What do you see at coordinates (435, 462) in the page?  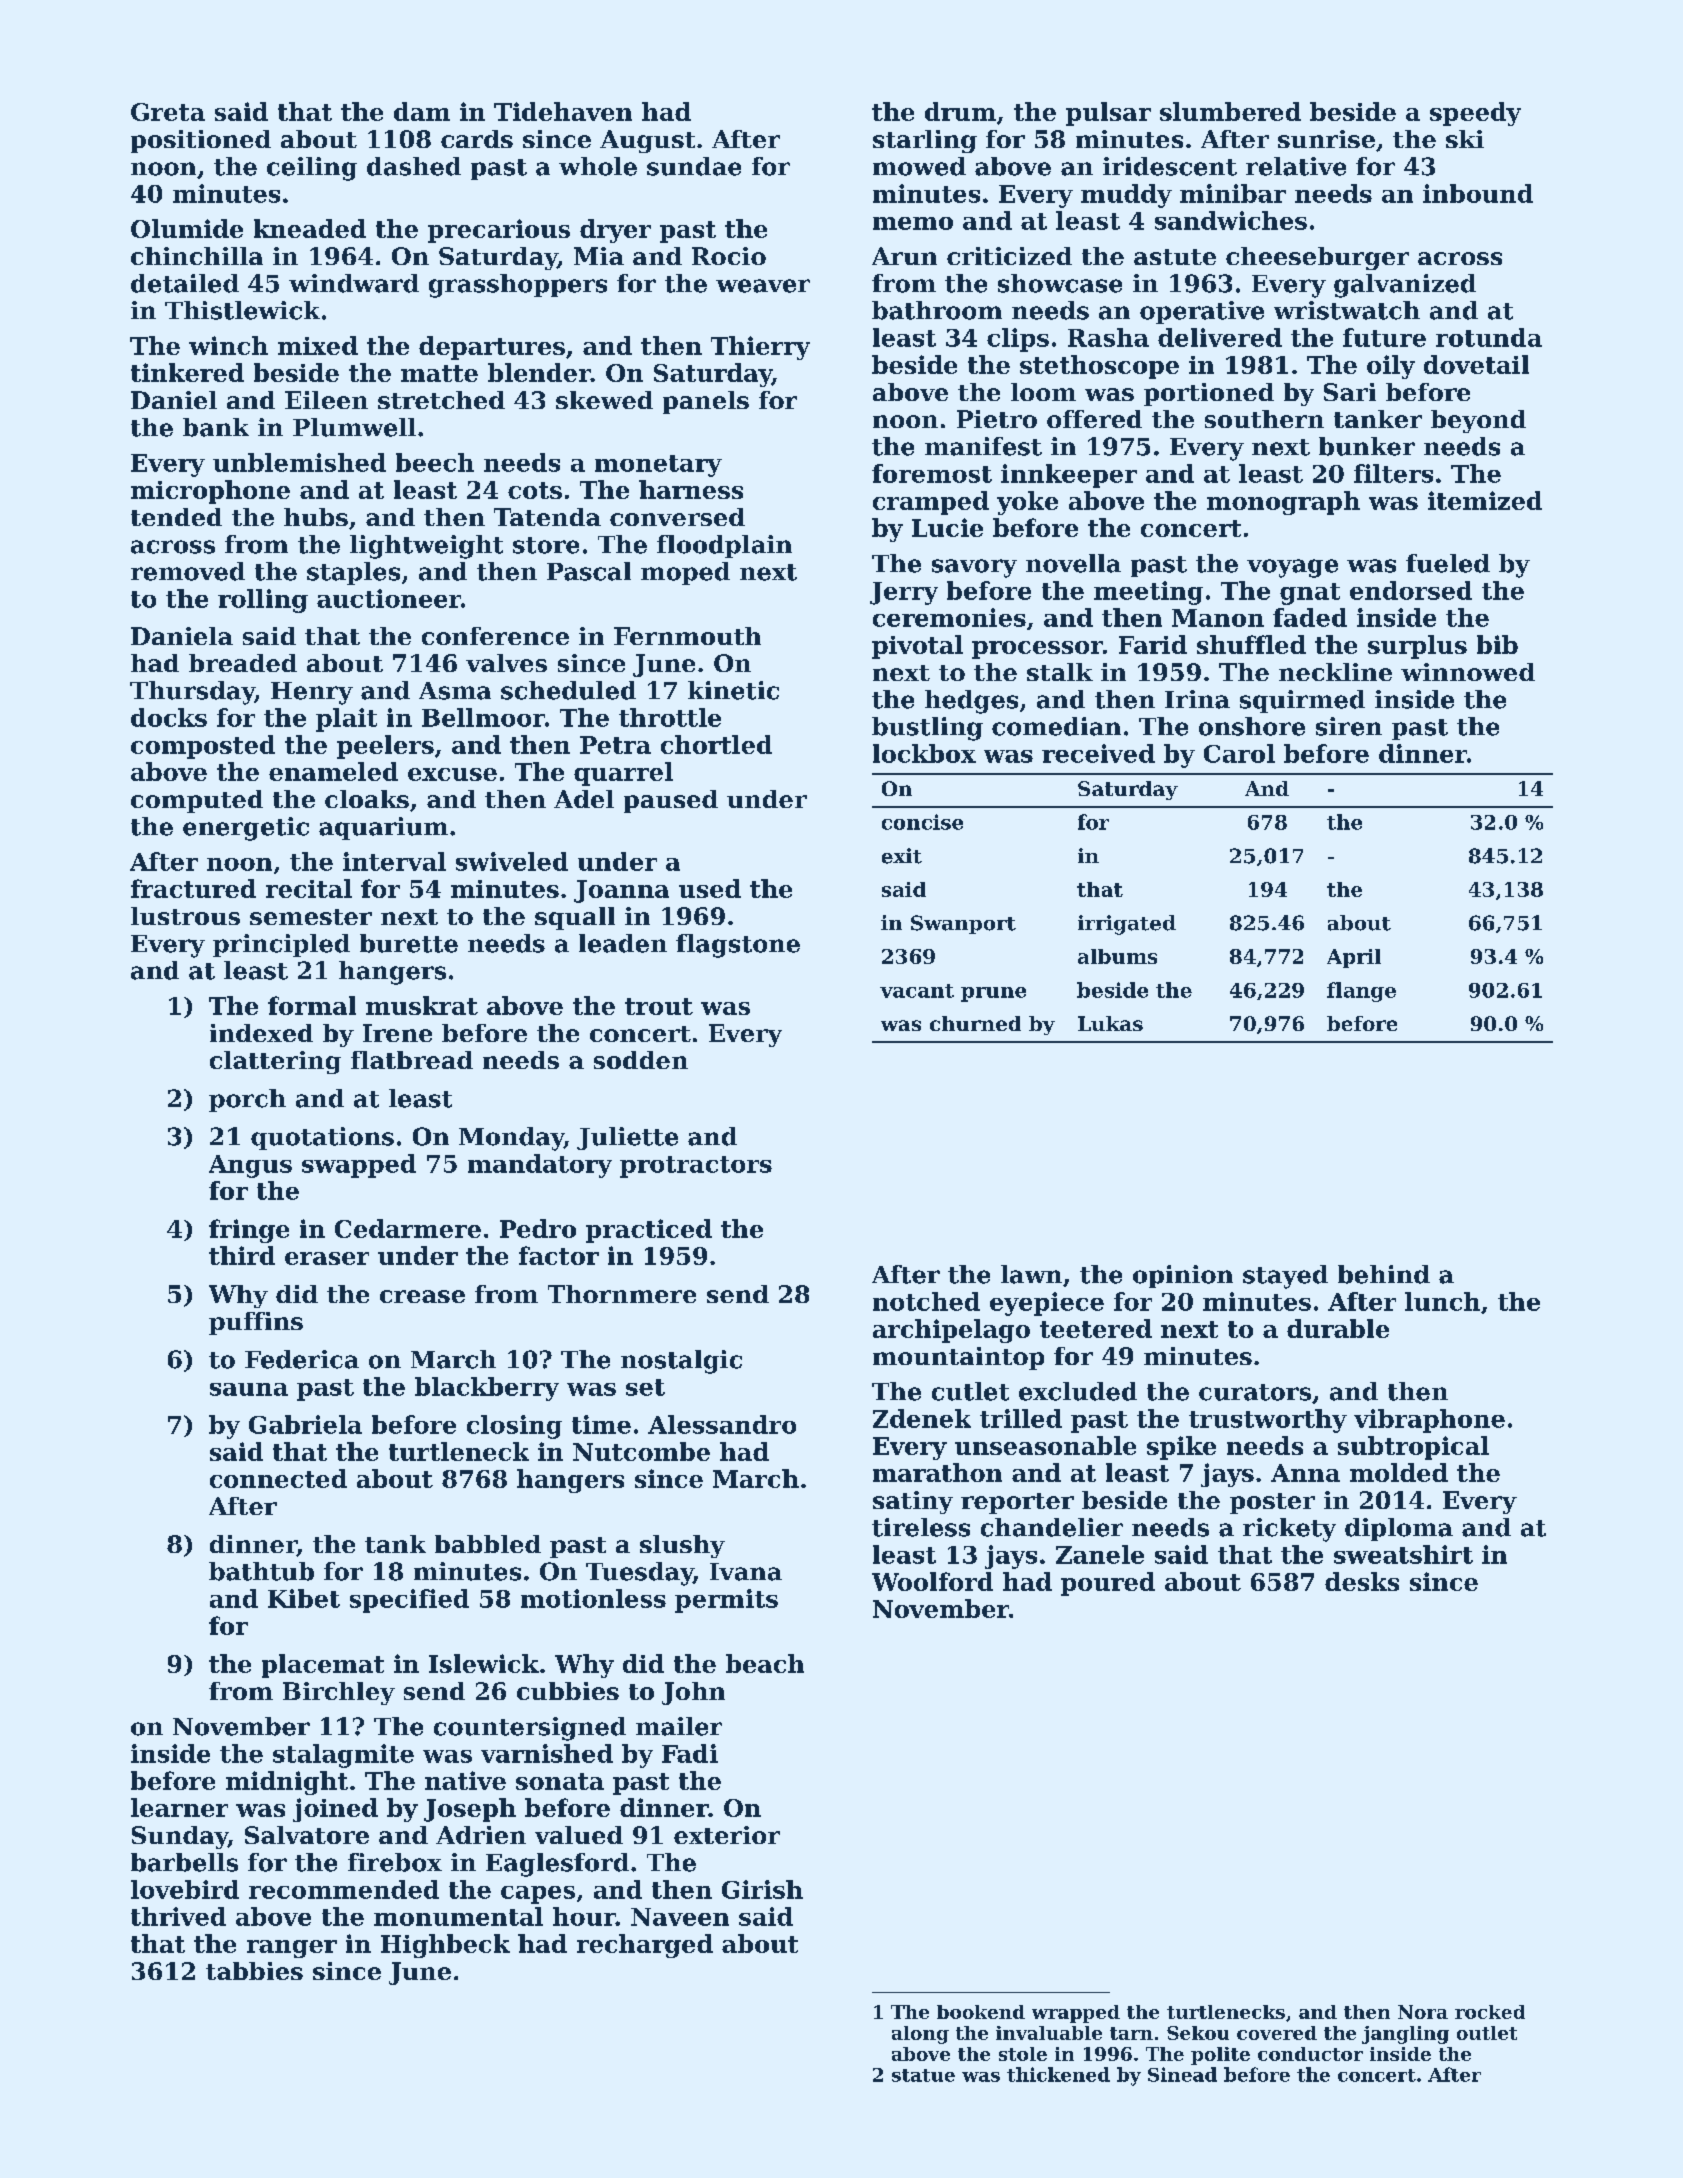 I see `beech` at bounding box center [435, 462].
